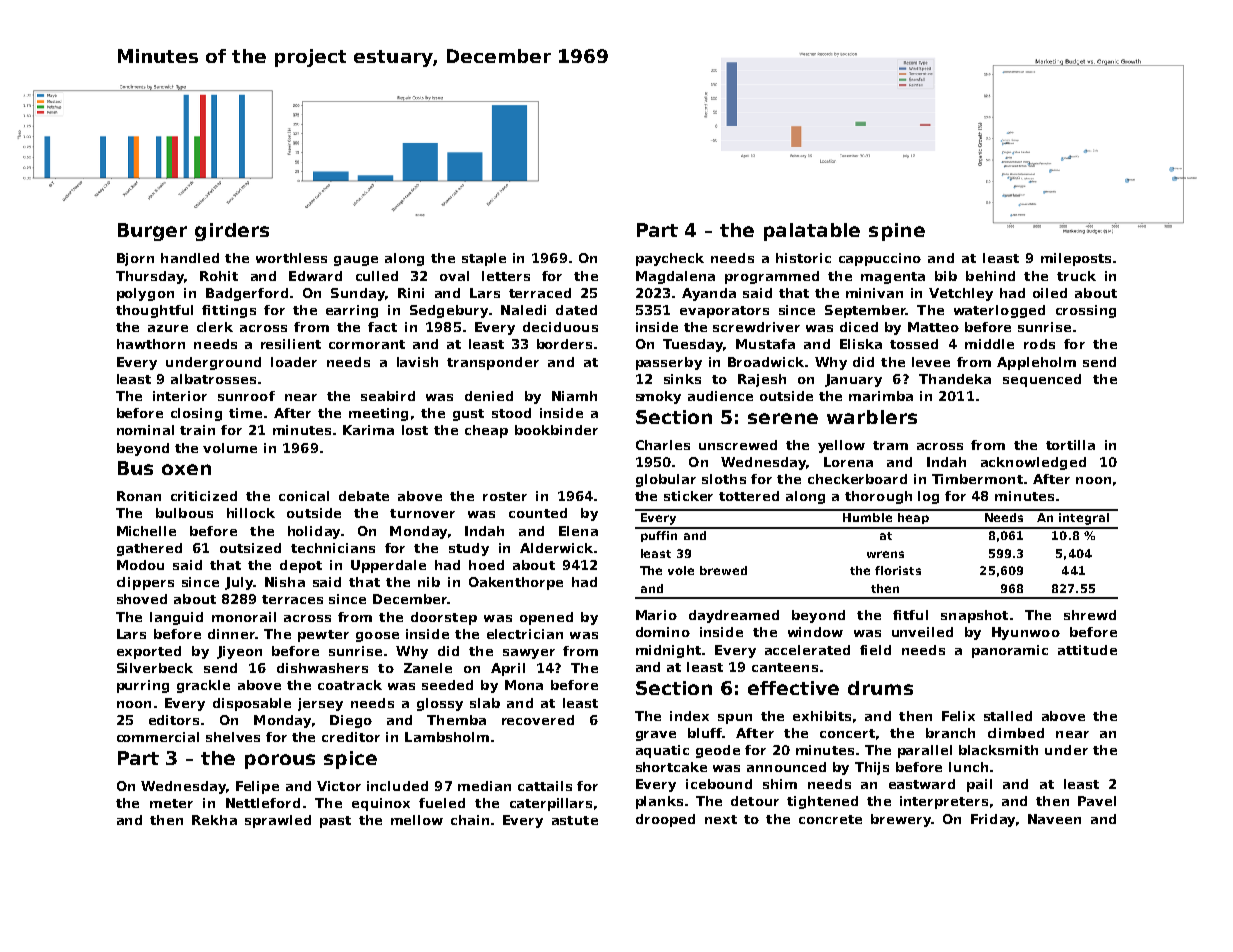  What do you see at coordinates (1070, 445) in the screenshot?
I see `tortilla` at bounding box center [1070, 445].
